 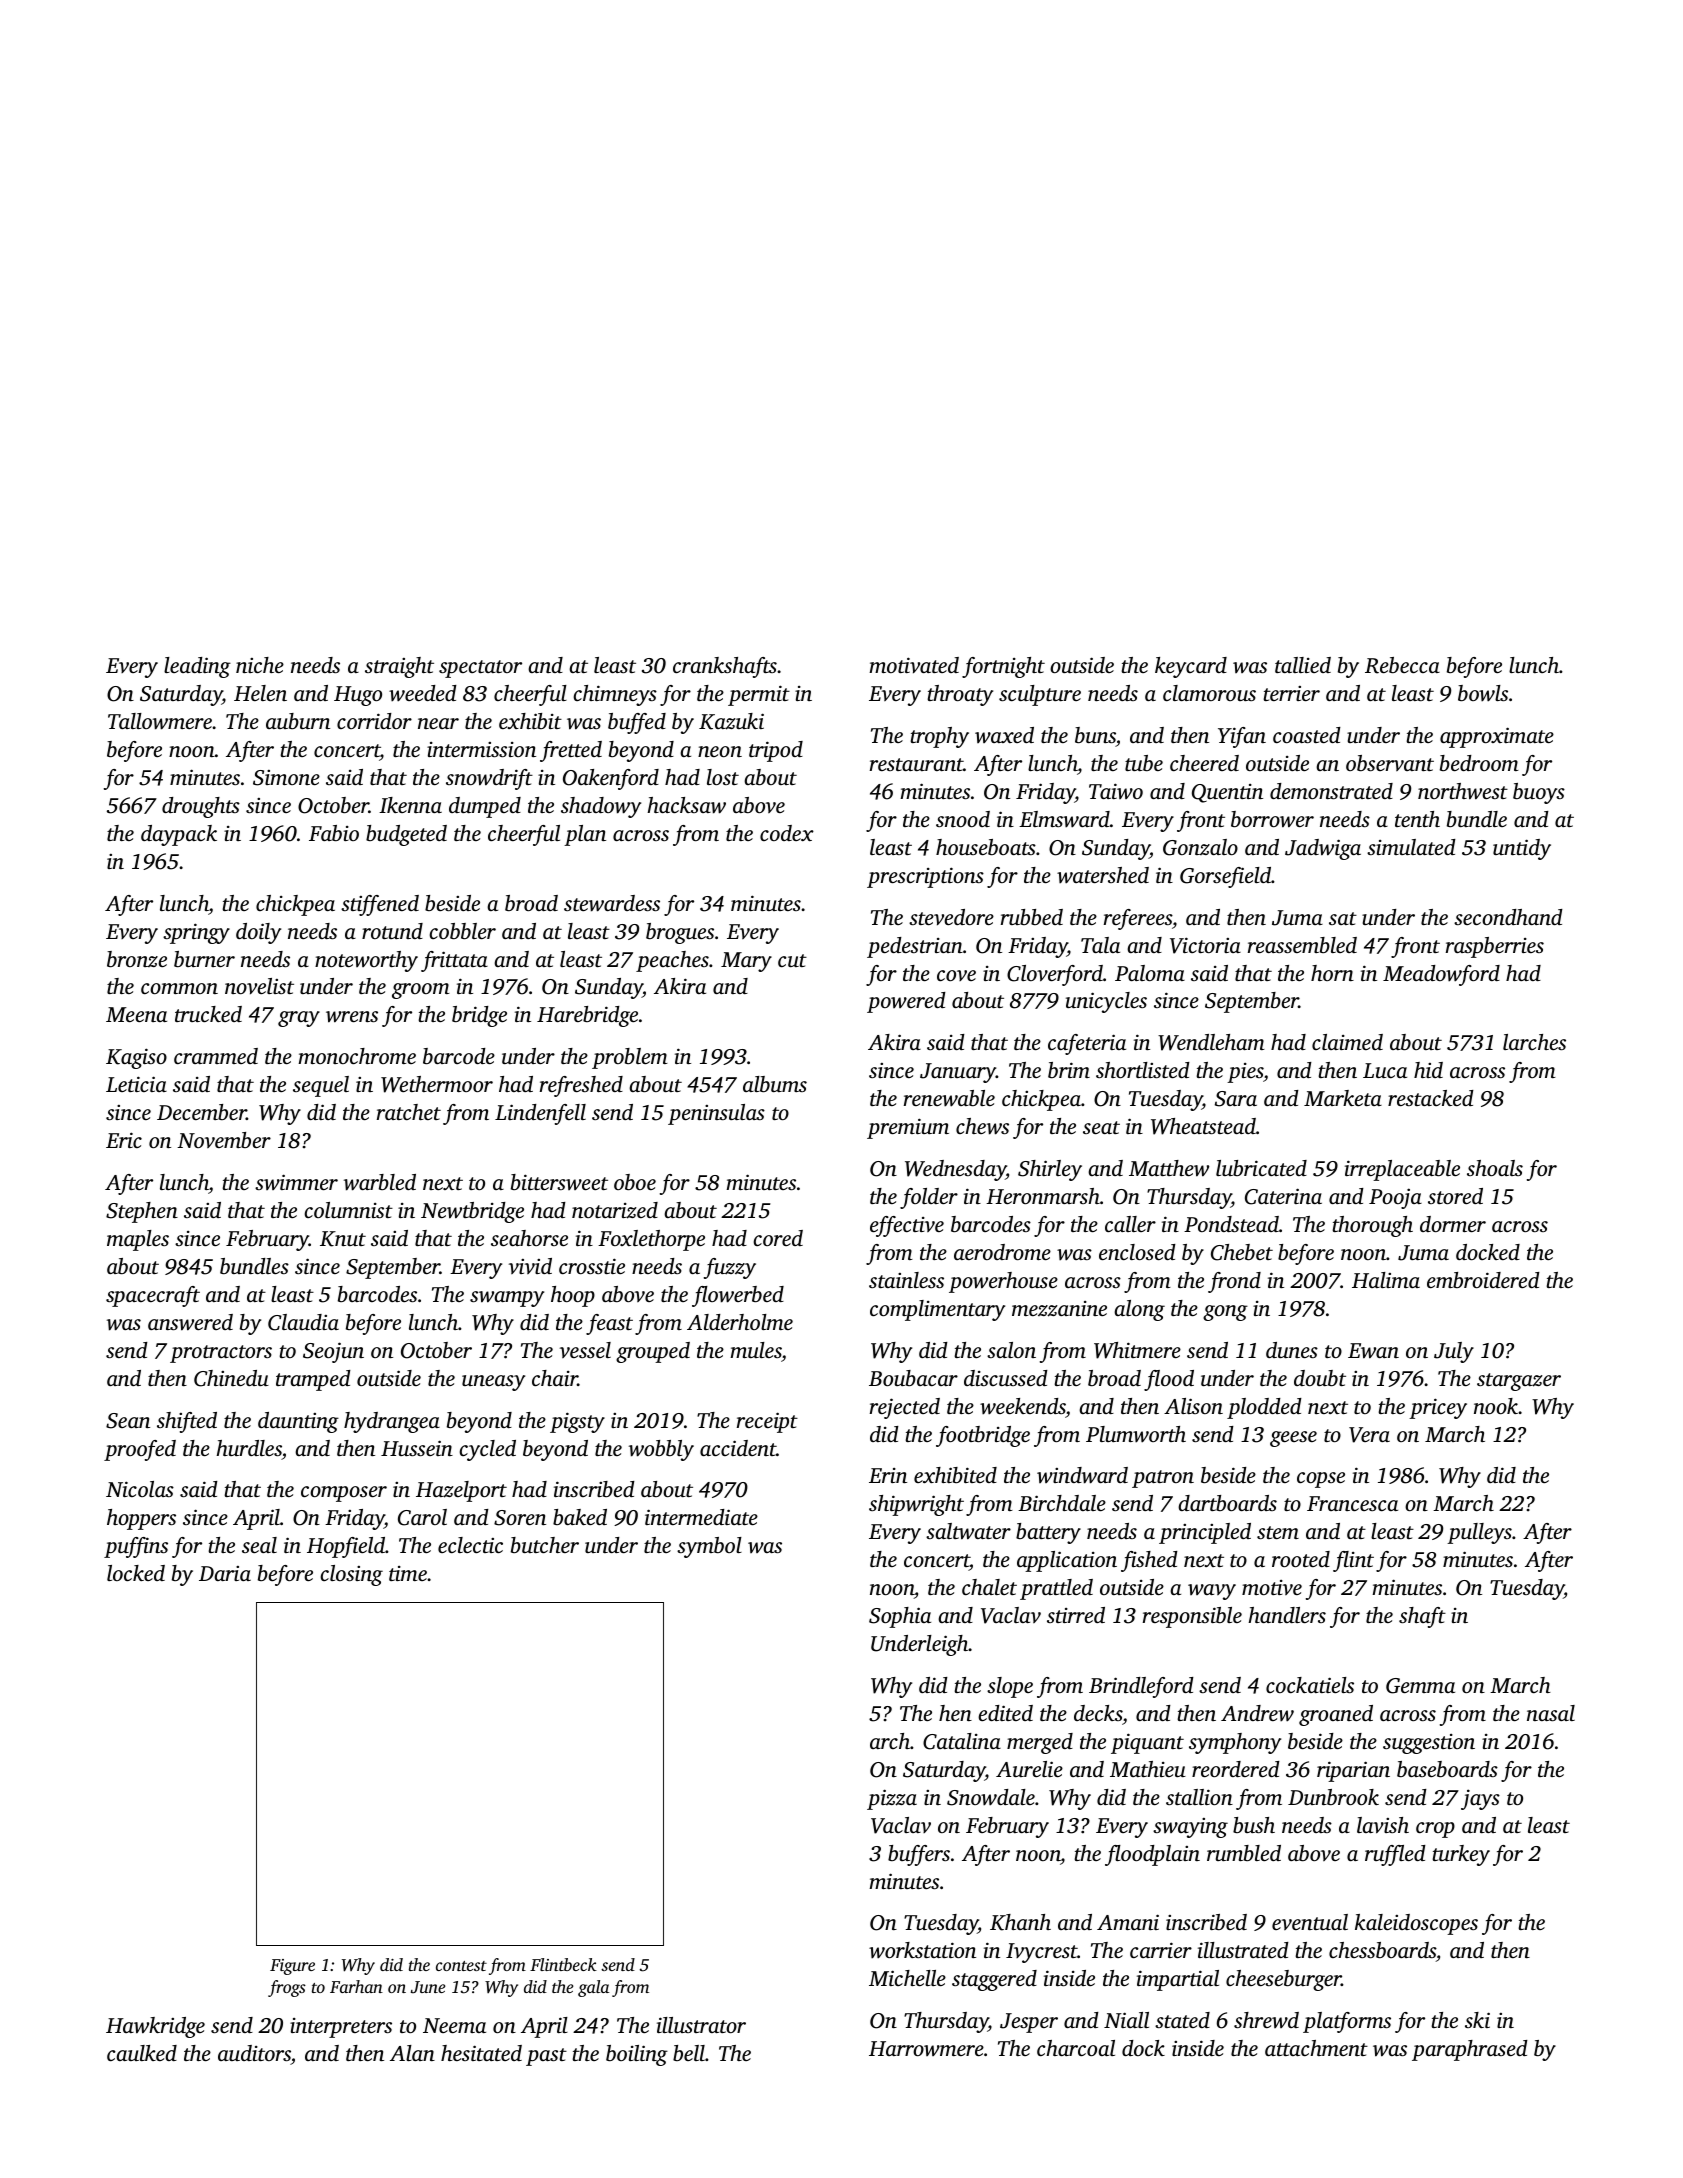 I want to click on budgeted, so click(x=406, y=835).
